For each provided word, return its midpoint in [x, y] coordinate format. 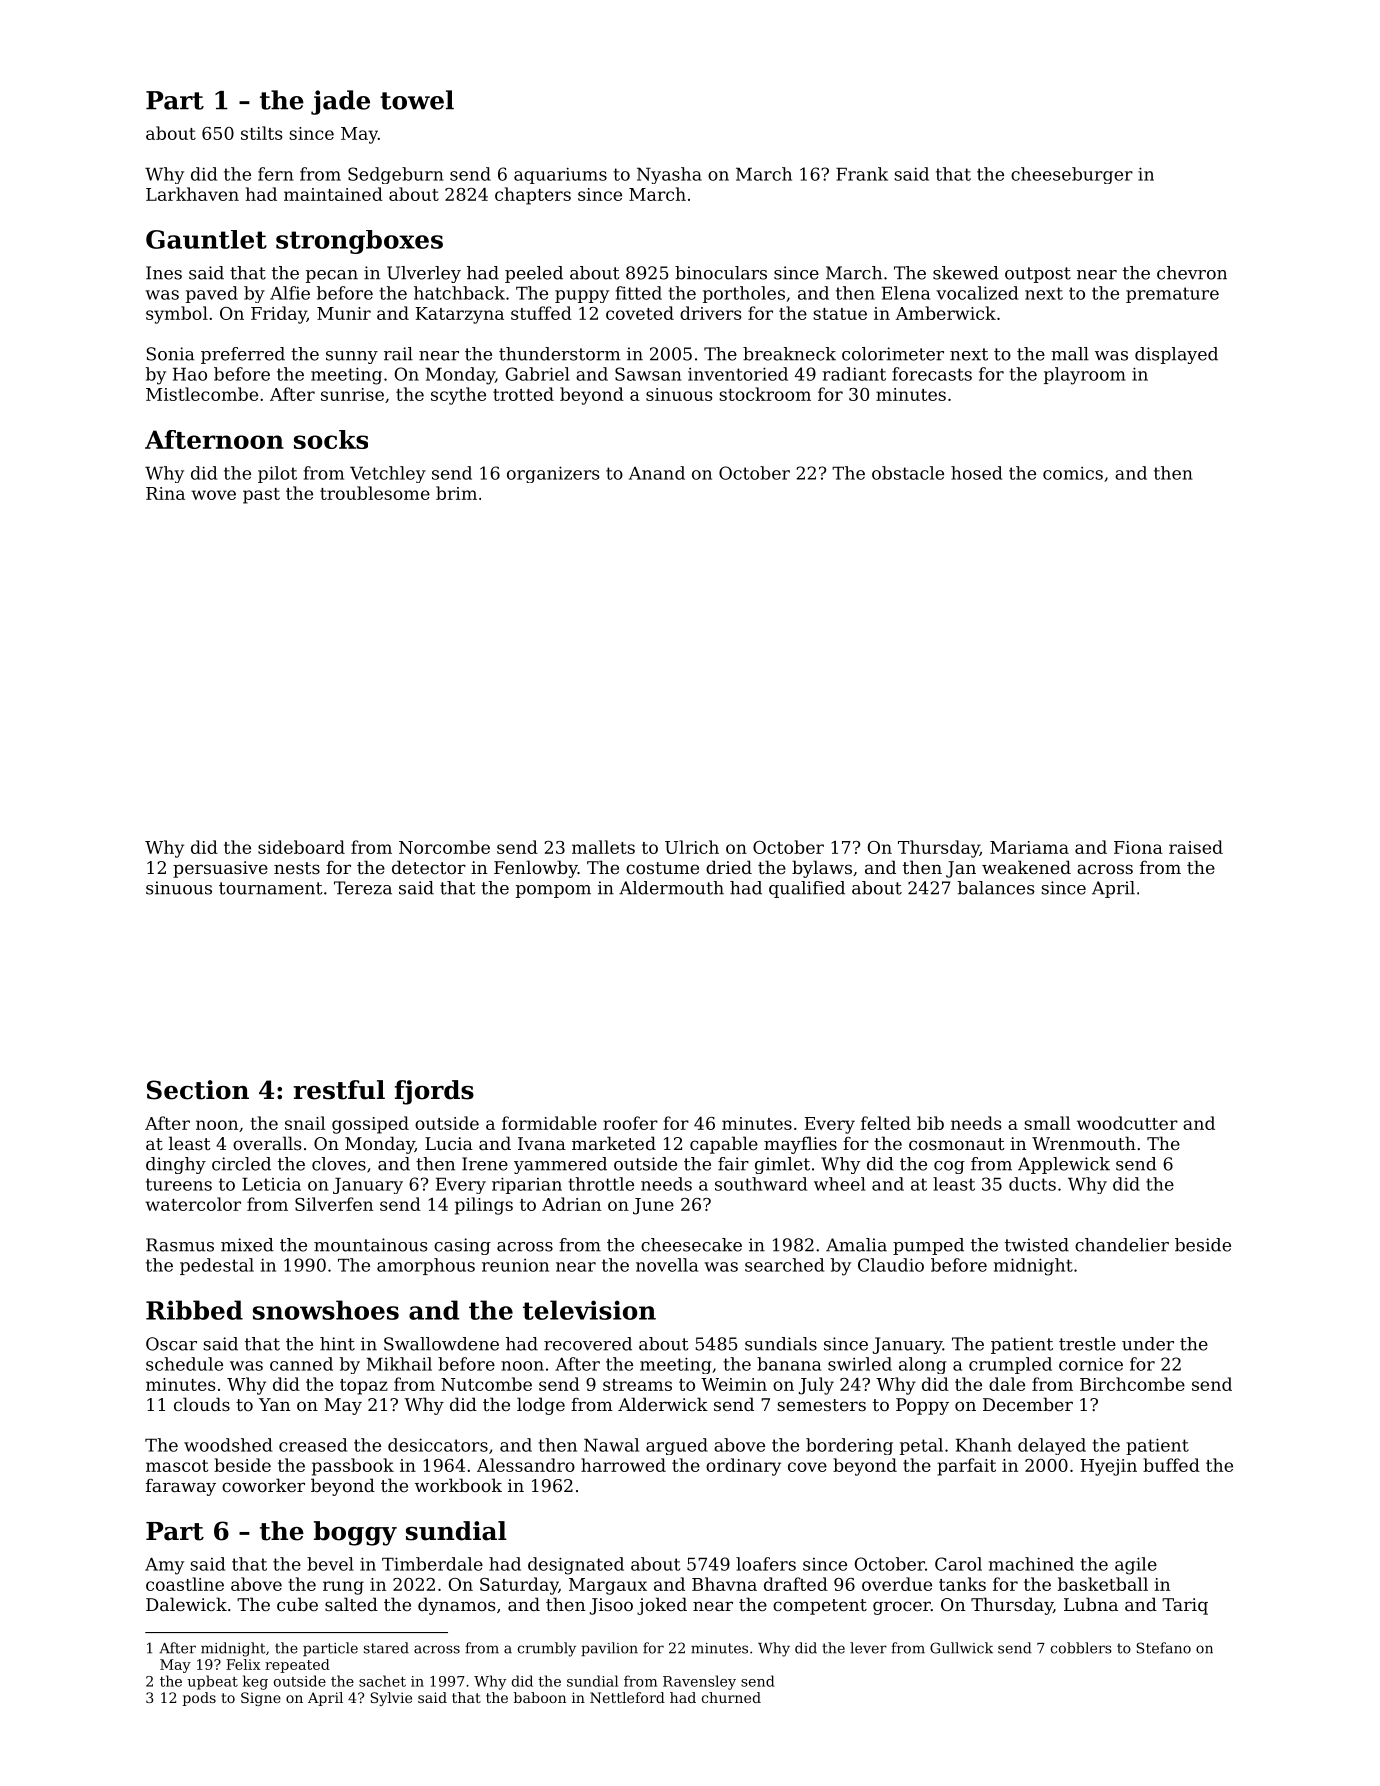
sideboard [301, 847]
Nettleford [627, 1697]
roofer [630, 1123]
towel [417, 100]
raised [1196, 847]
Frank [862, 174]
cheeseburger [1072, 175]
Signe [261, 1699]
